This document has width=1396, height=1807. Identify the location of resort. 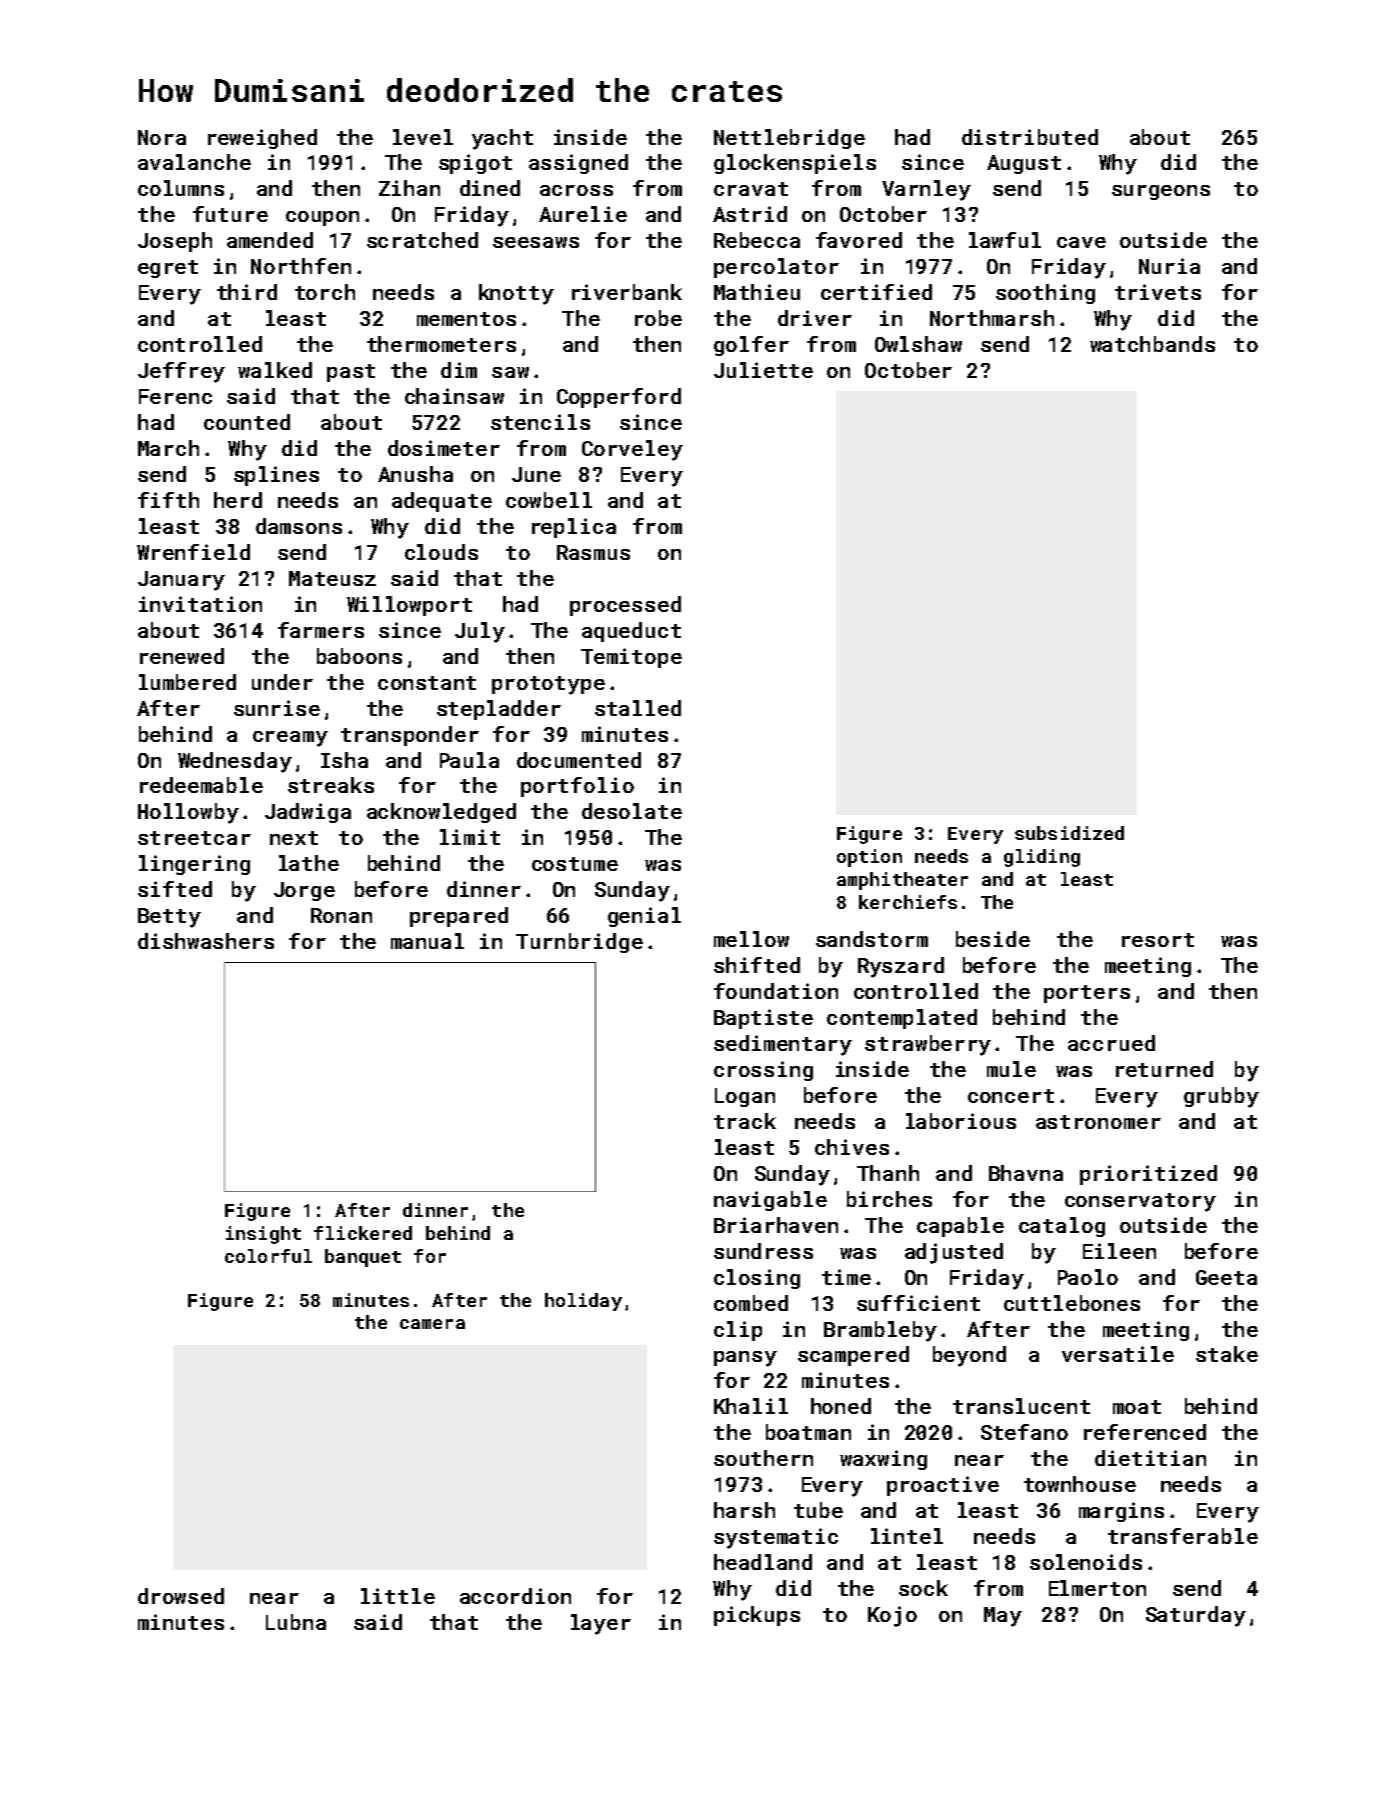
(1158, 940).
